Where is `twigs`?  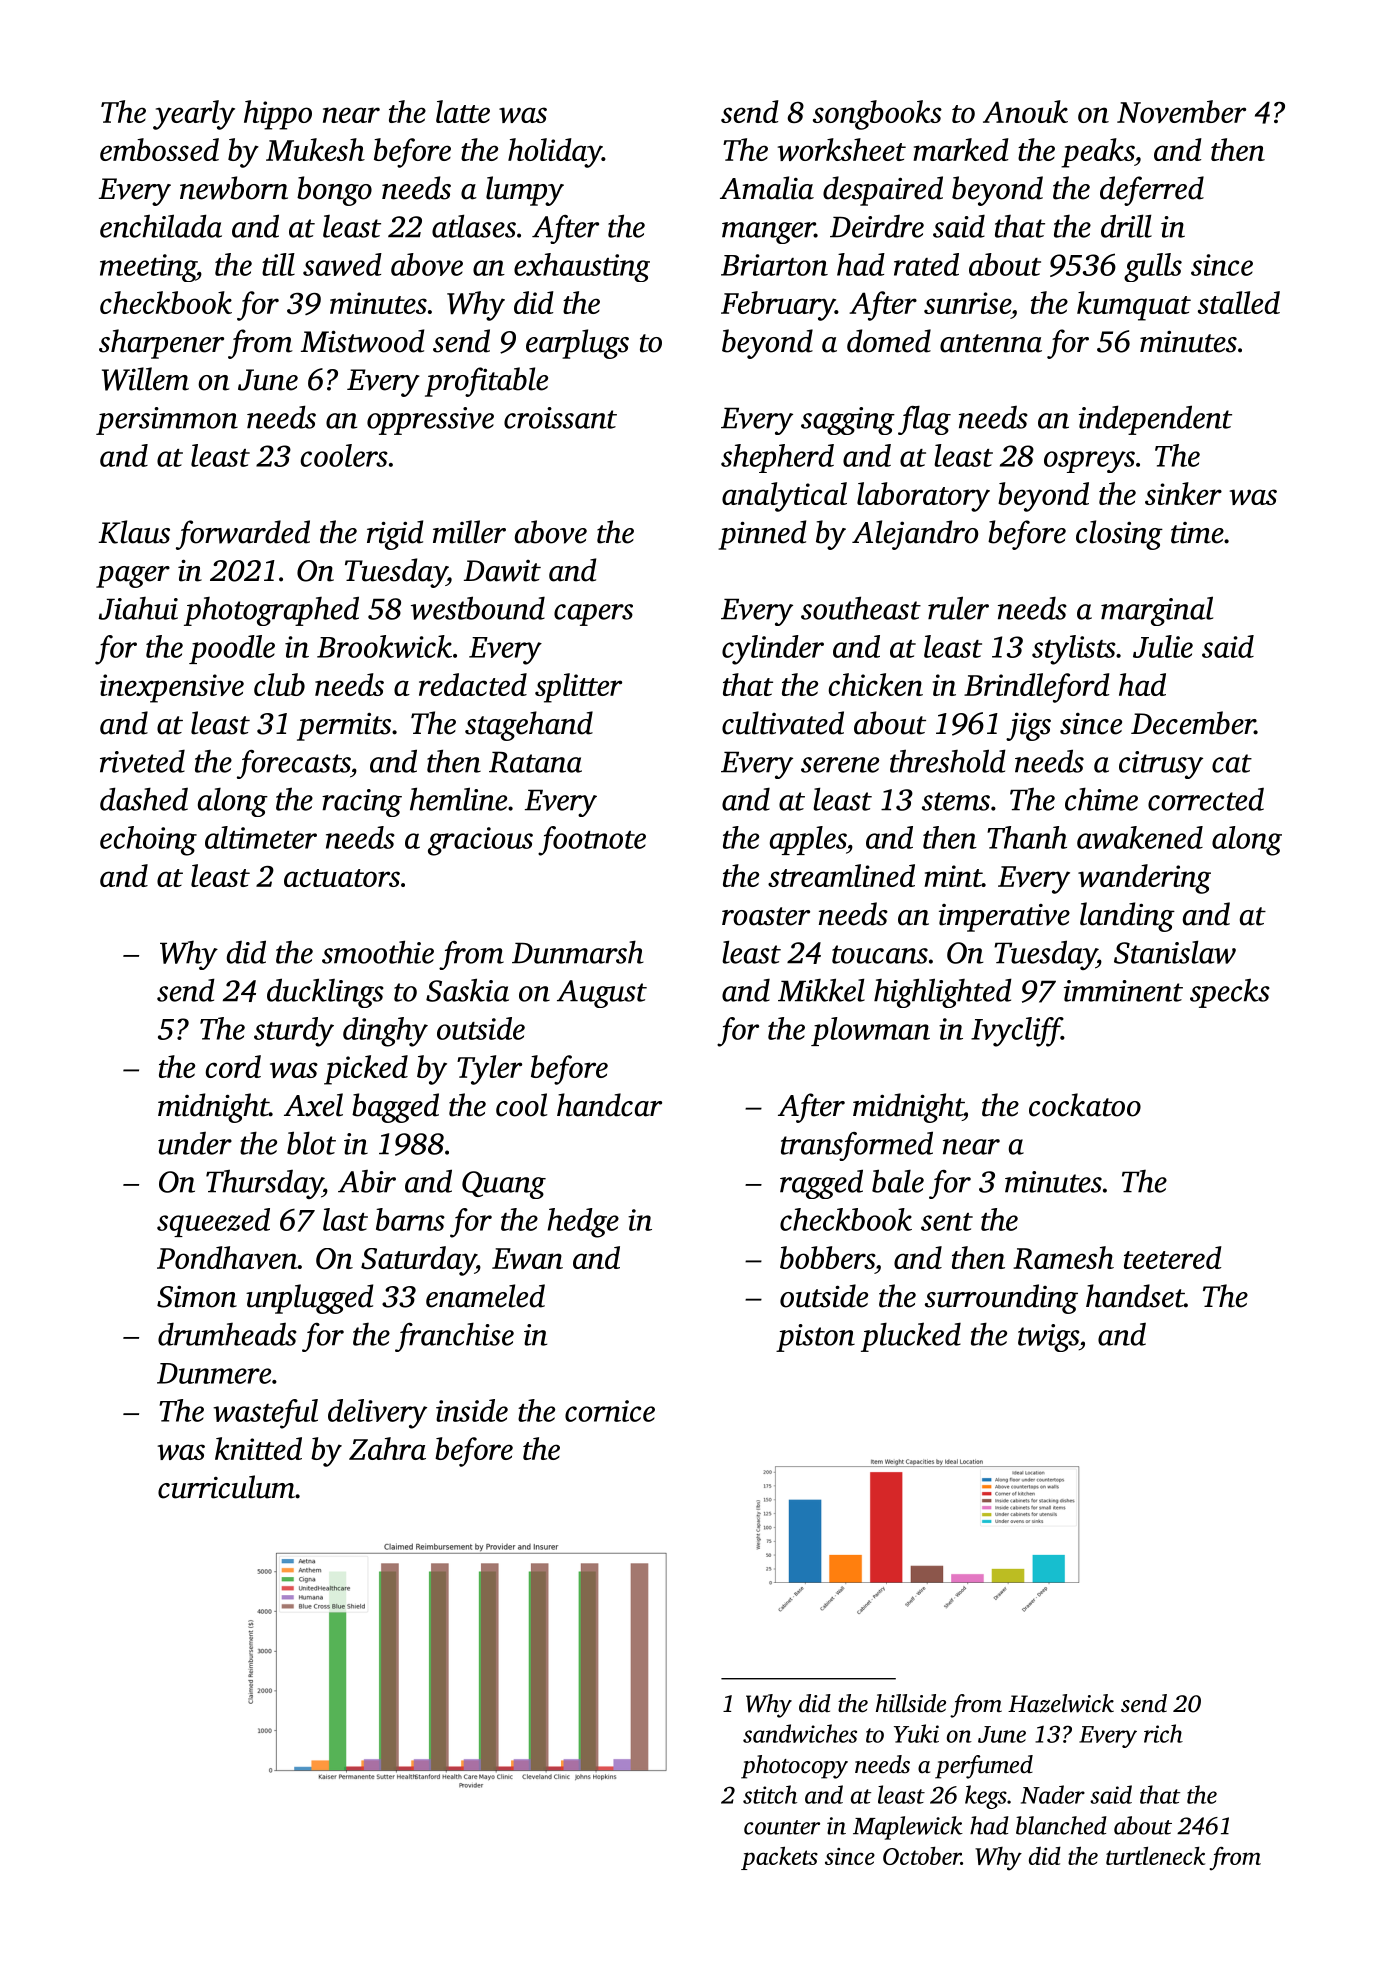 twigs is located at coordinates (1048, 1338).
